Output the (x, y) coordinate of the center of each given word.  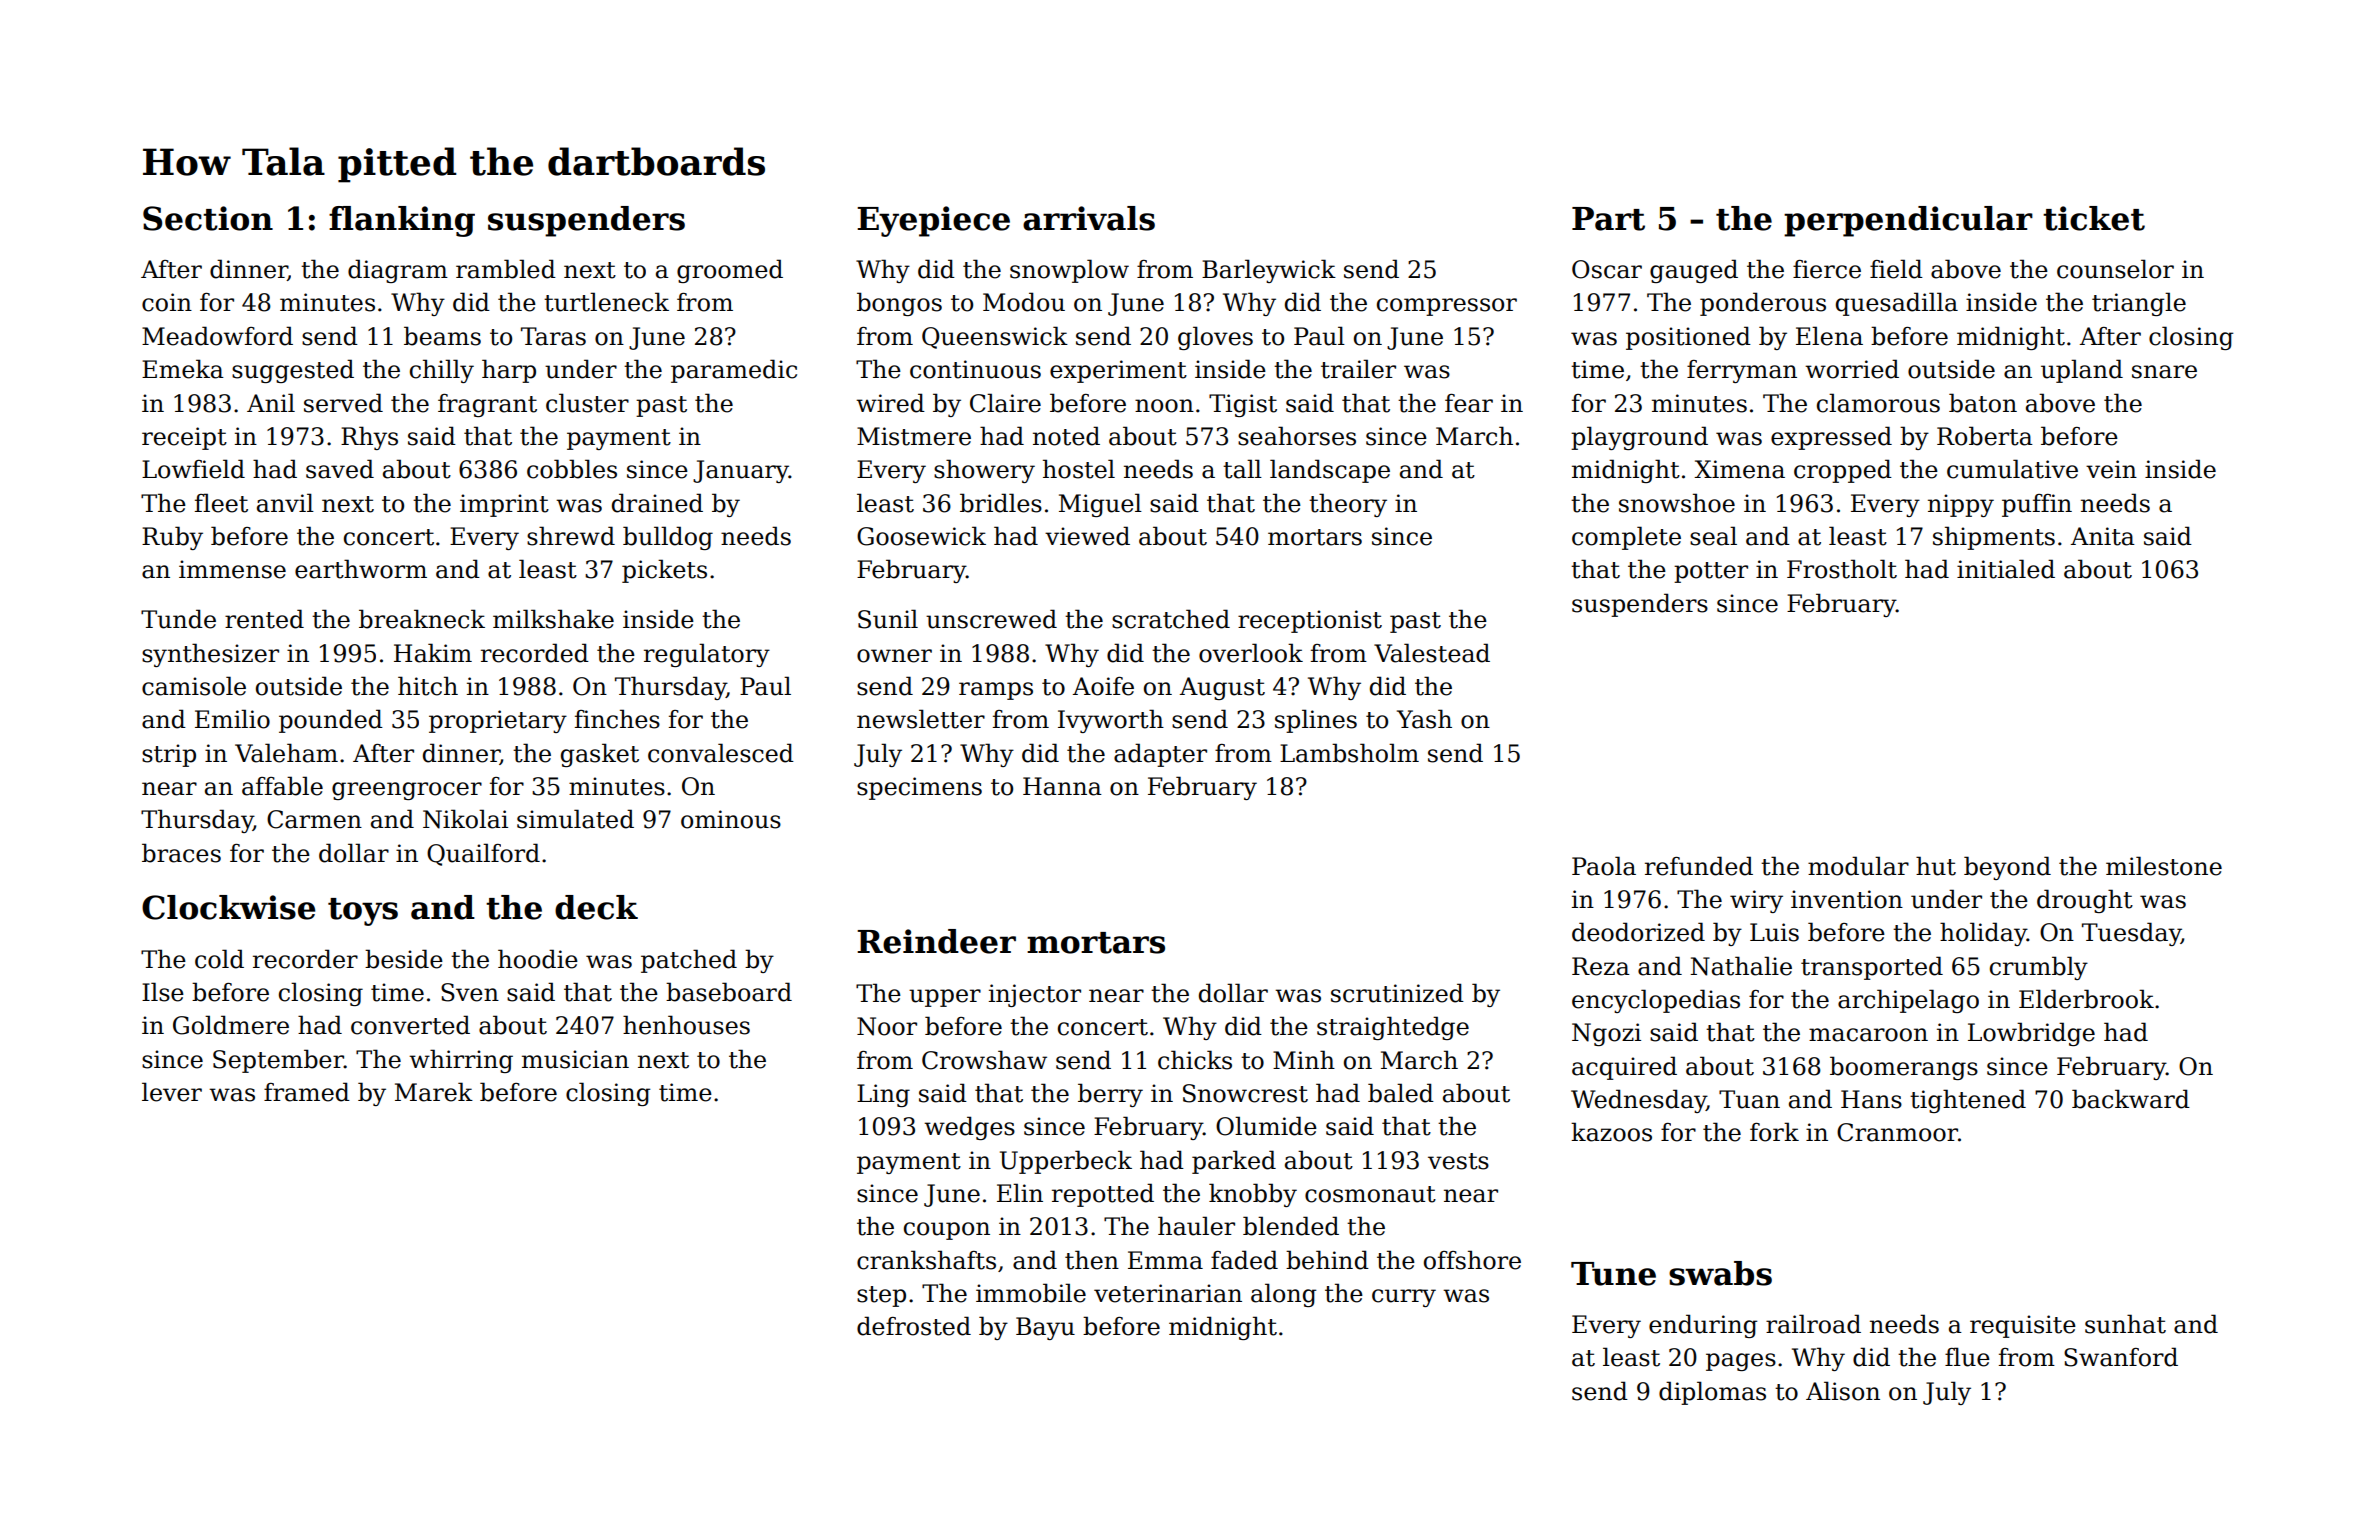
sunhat (2125, 1324)
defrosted (914, 1326)
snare (2164, 372)
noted (1066, 436)
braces (181, 853)
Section (208, 218)
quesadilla (1897, 304)
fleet (221, 503)
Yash (1424, 719)
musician (575, 1059)
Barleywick (1269, 271)
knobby (1253, 1195)
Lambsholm (1349, 753)
